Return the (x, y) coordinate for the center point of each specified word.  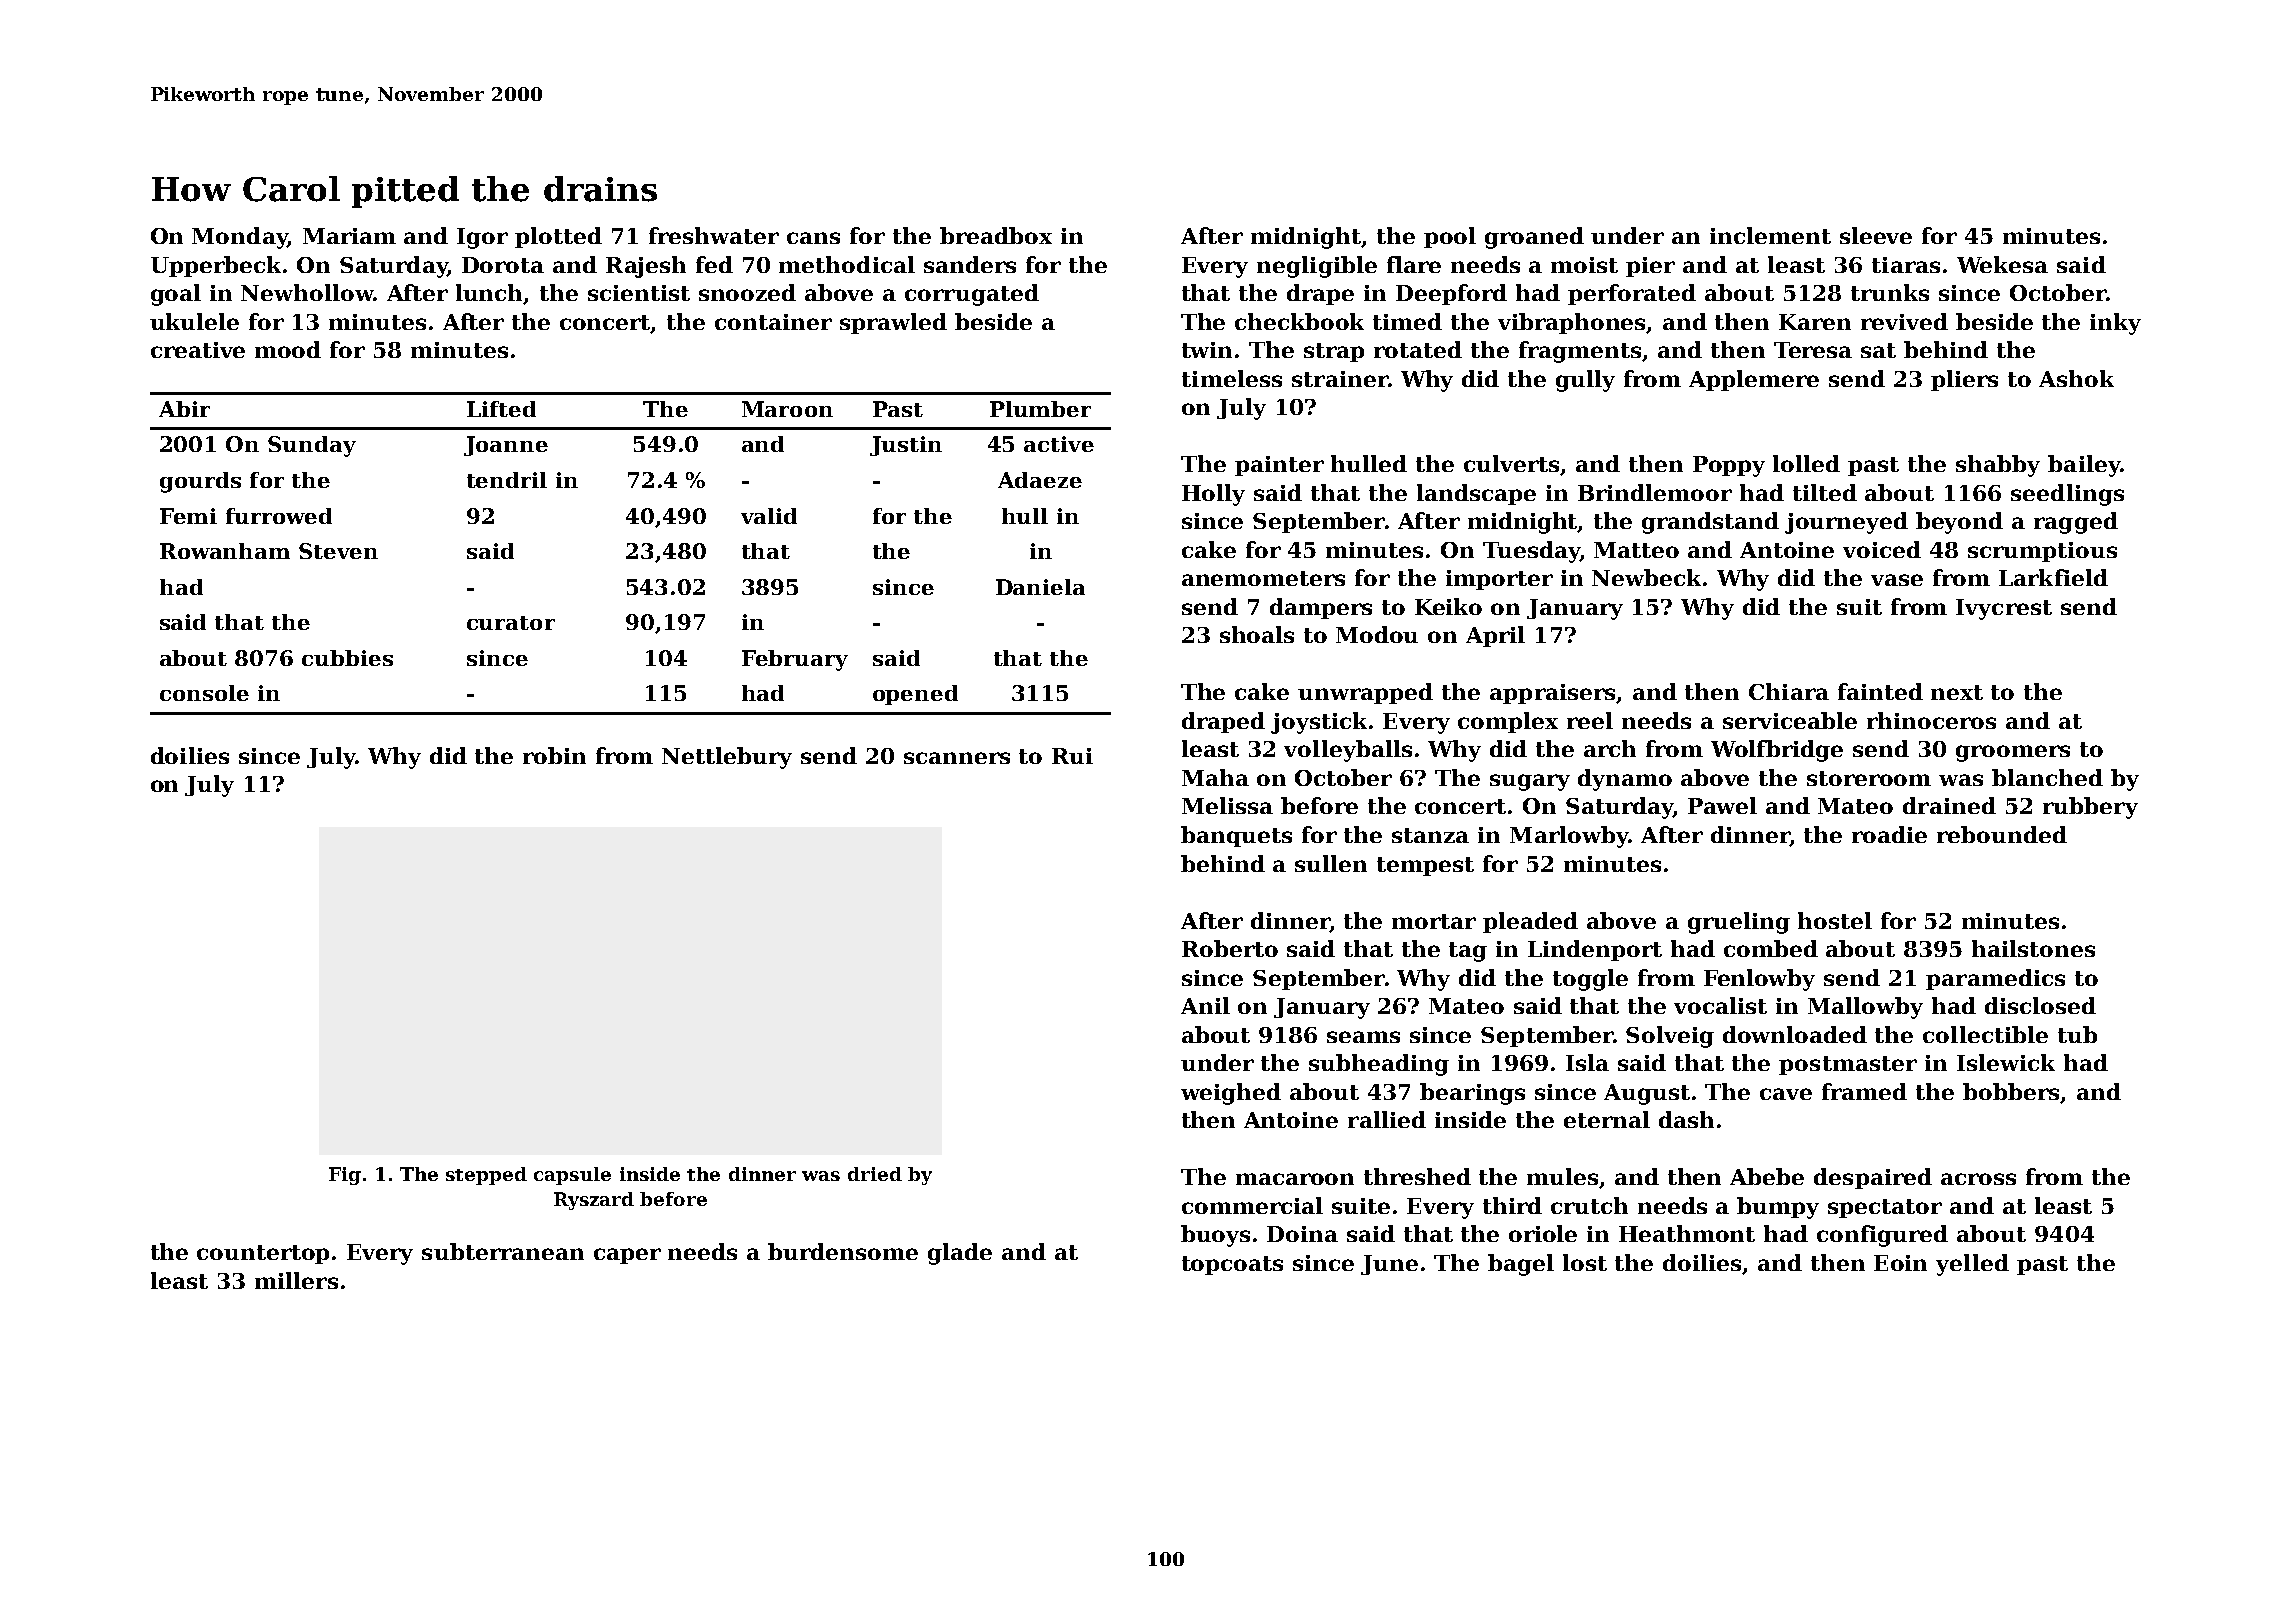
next (1957, 692)
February (795, 660)
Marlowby (1569, 837)
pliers (1964, 380)
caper (627, 1256)
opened (915, 695)
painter (1279, 466)
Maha (1215, 777)
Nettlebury (727, 758)
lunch (490, 294)
